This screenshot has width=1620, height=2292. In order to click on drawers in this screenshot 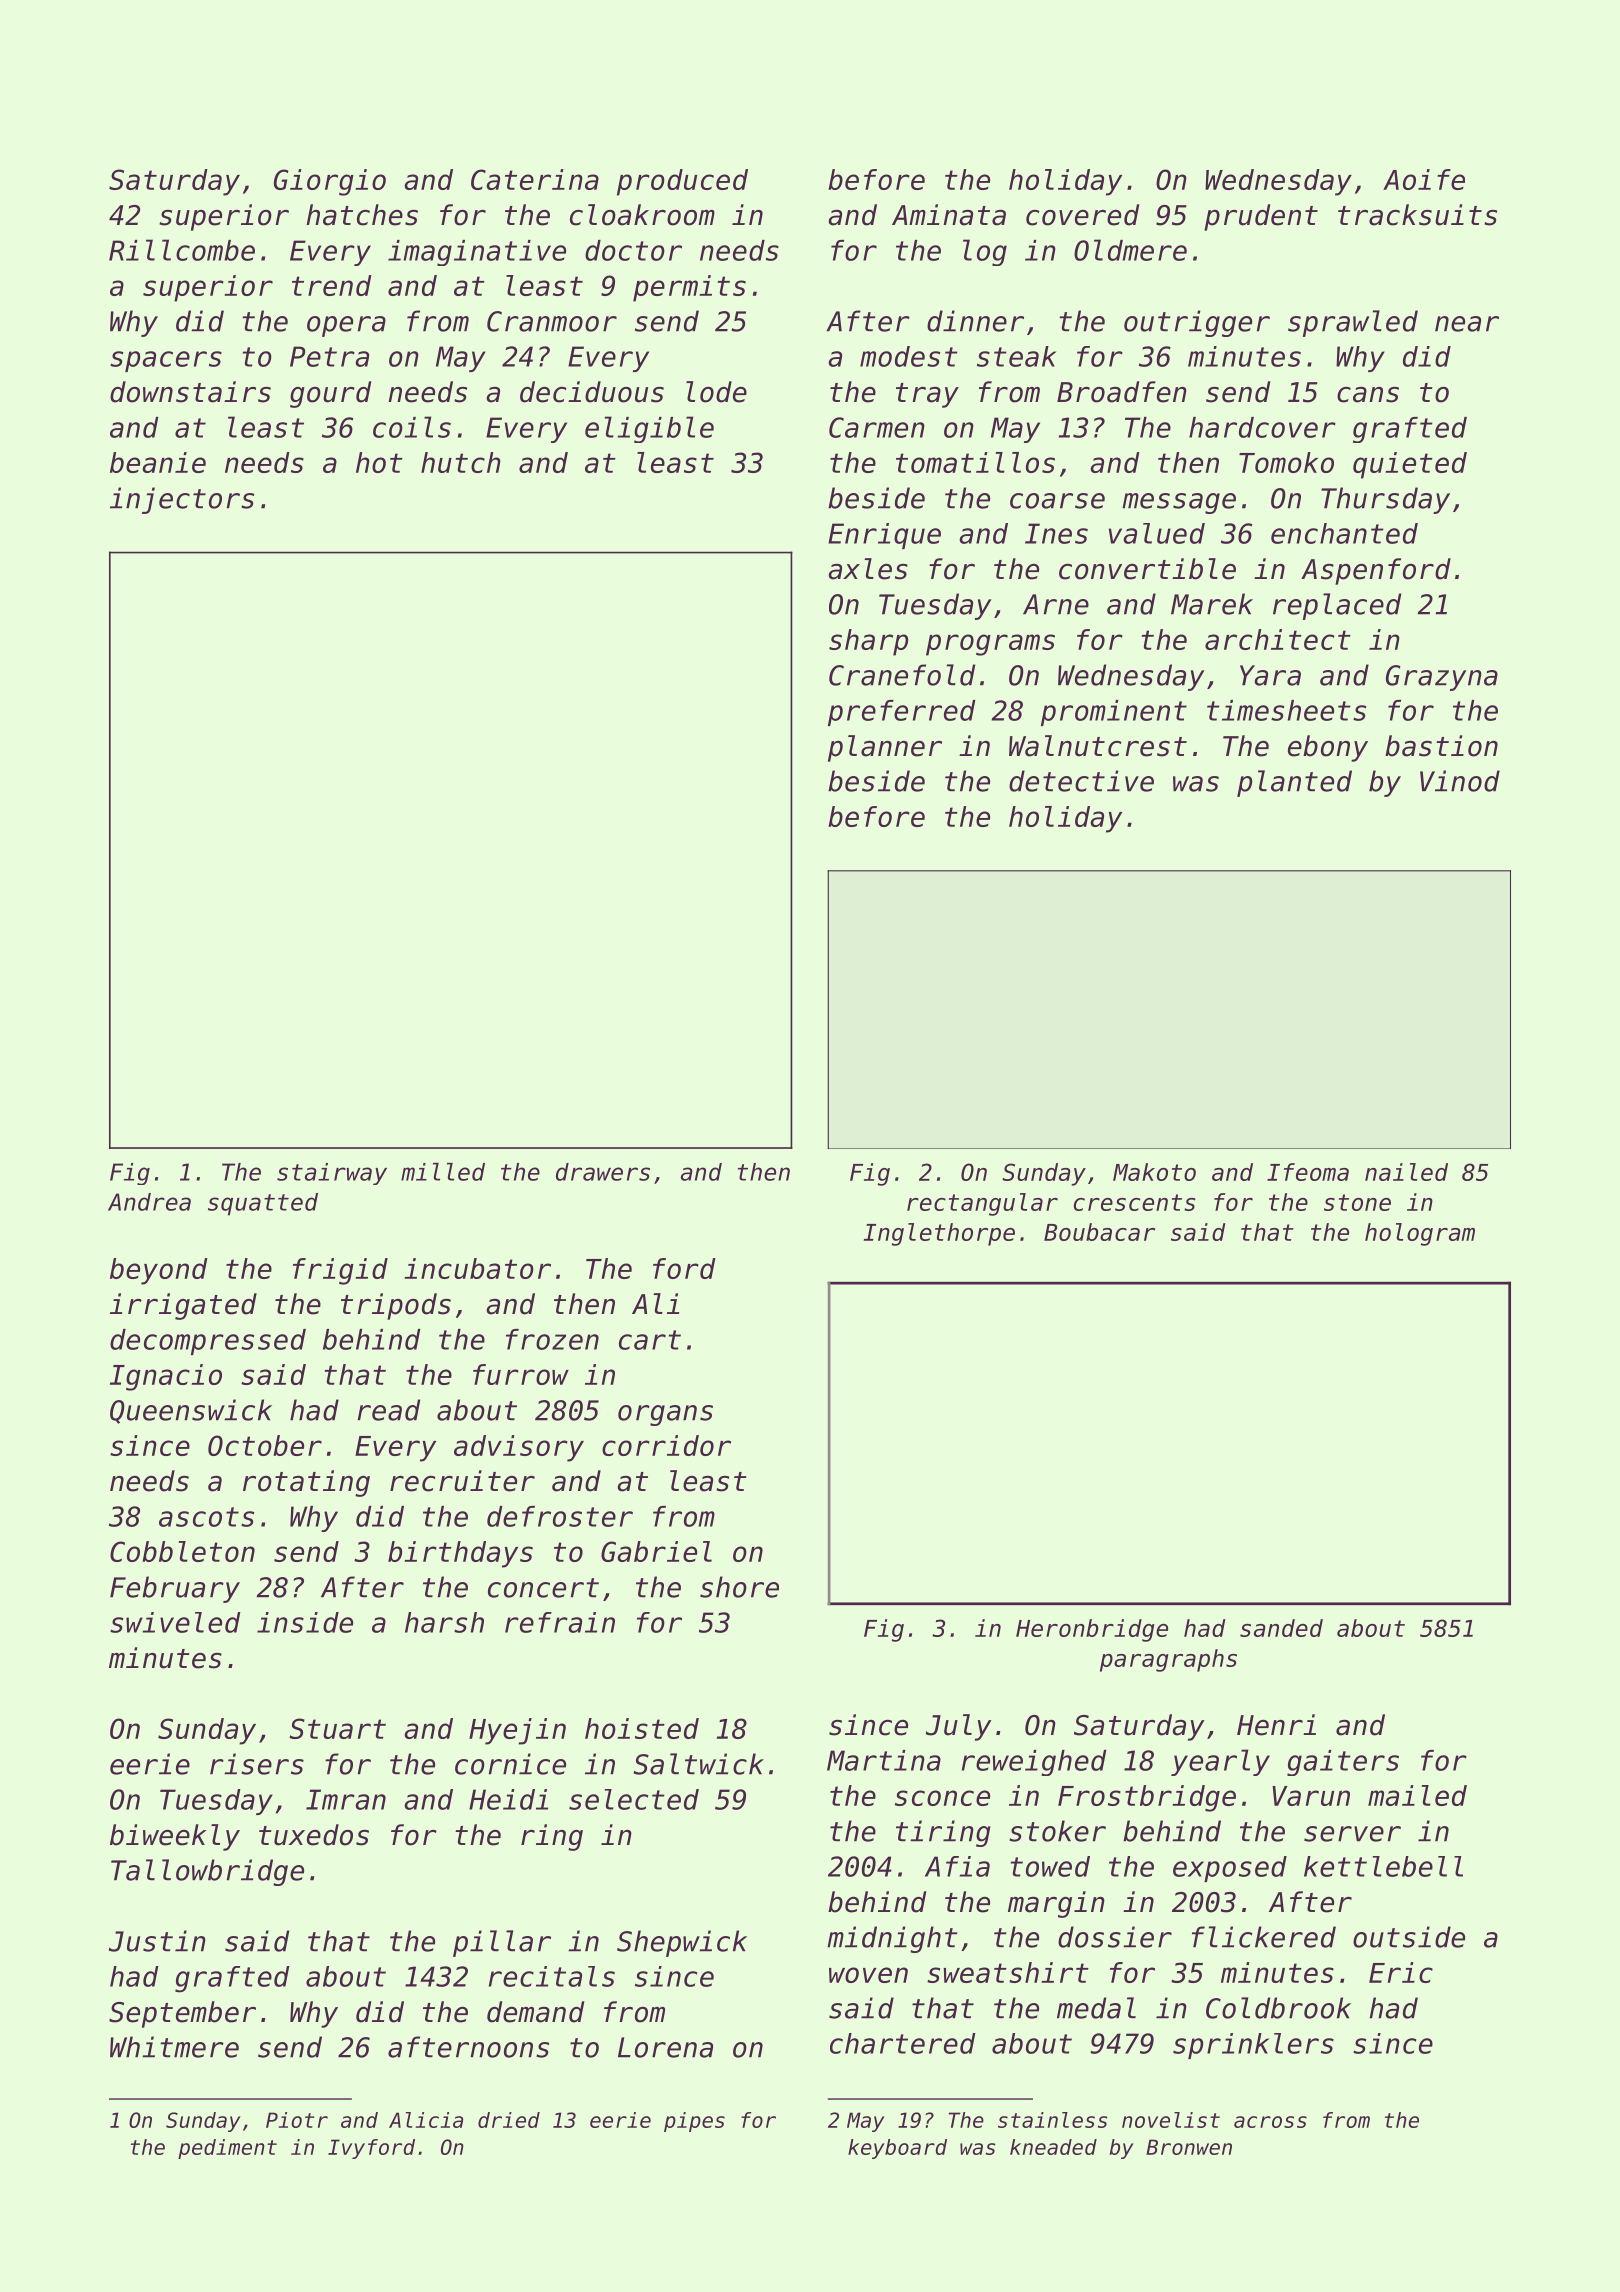, I will do `click(603, 1172)`.
